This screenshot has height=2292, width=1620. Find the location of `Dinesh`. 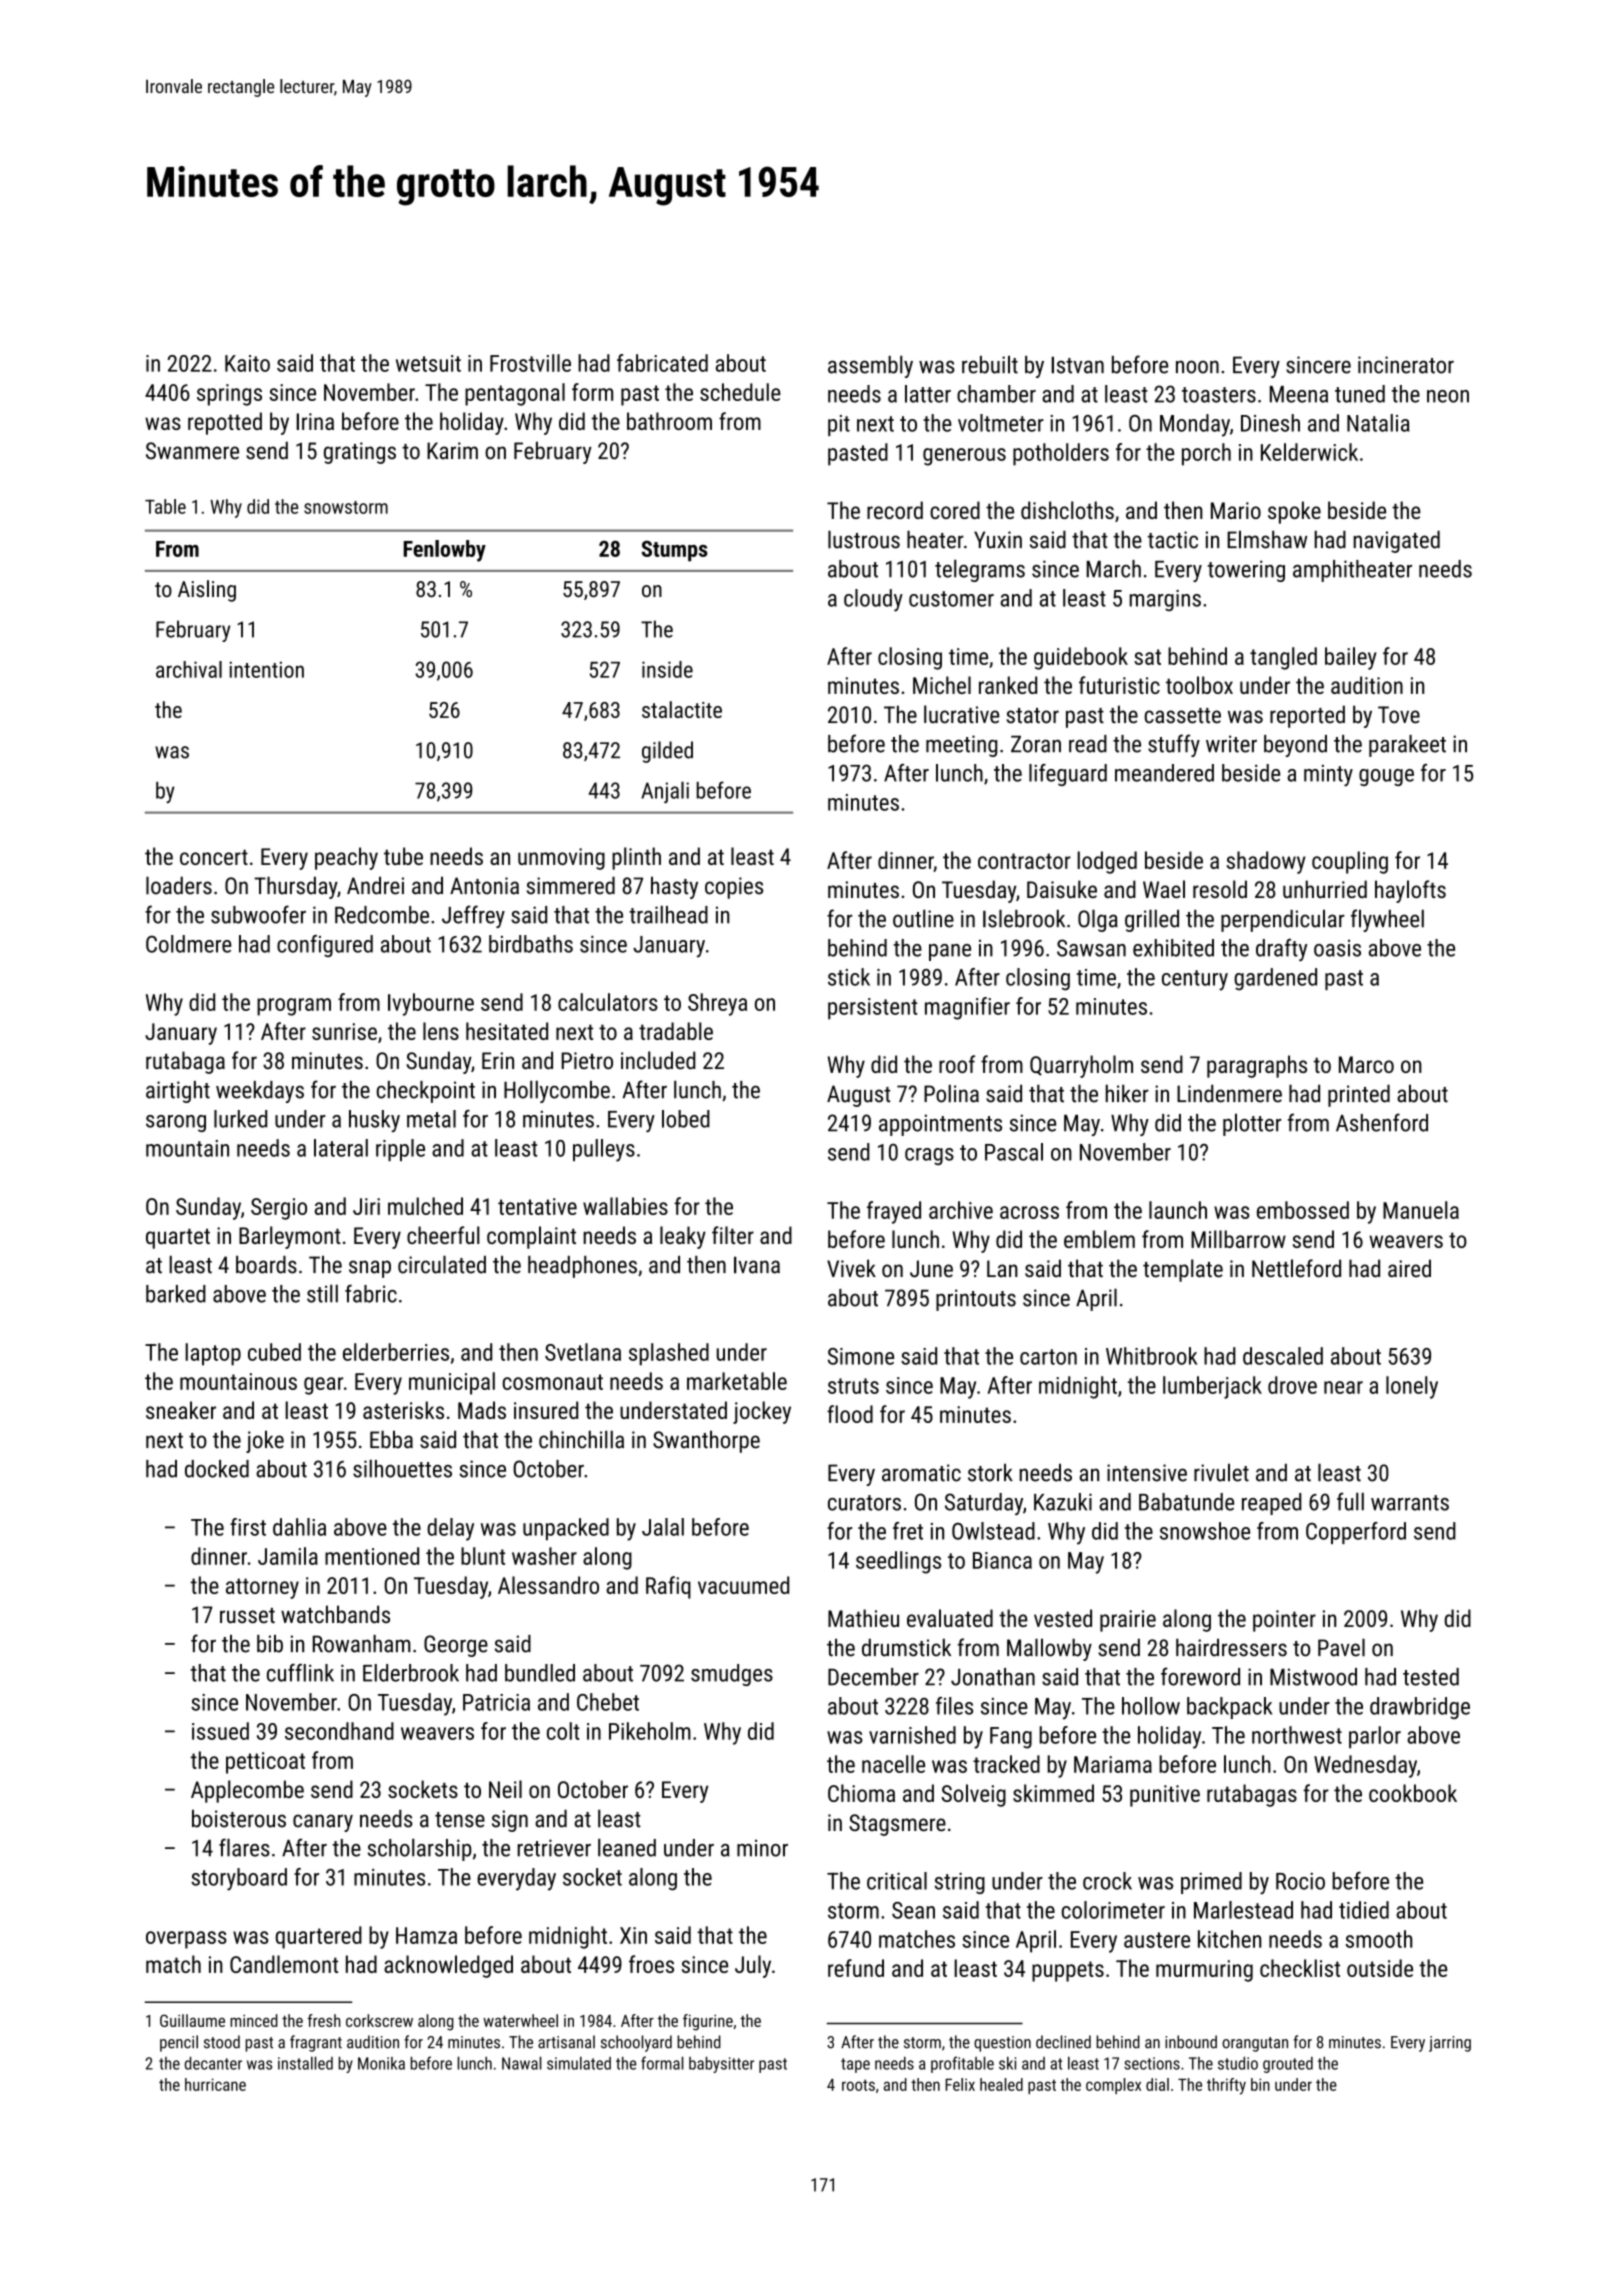

Dinesh is located at coordinates (1270, 423).
